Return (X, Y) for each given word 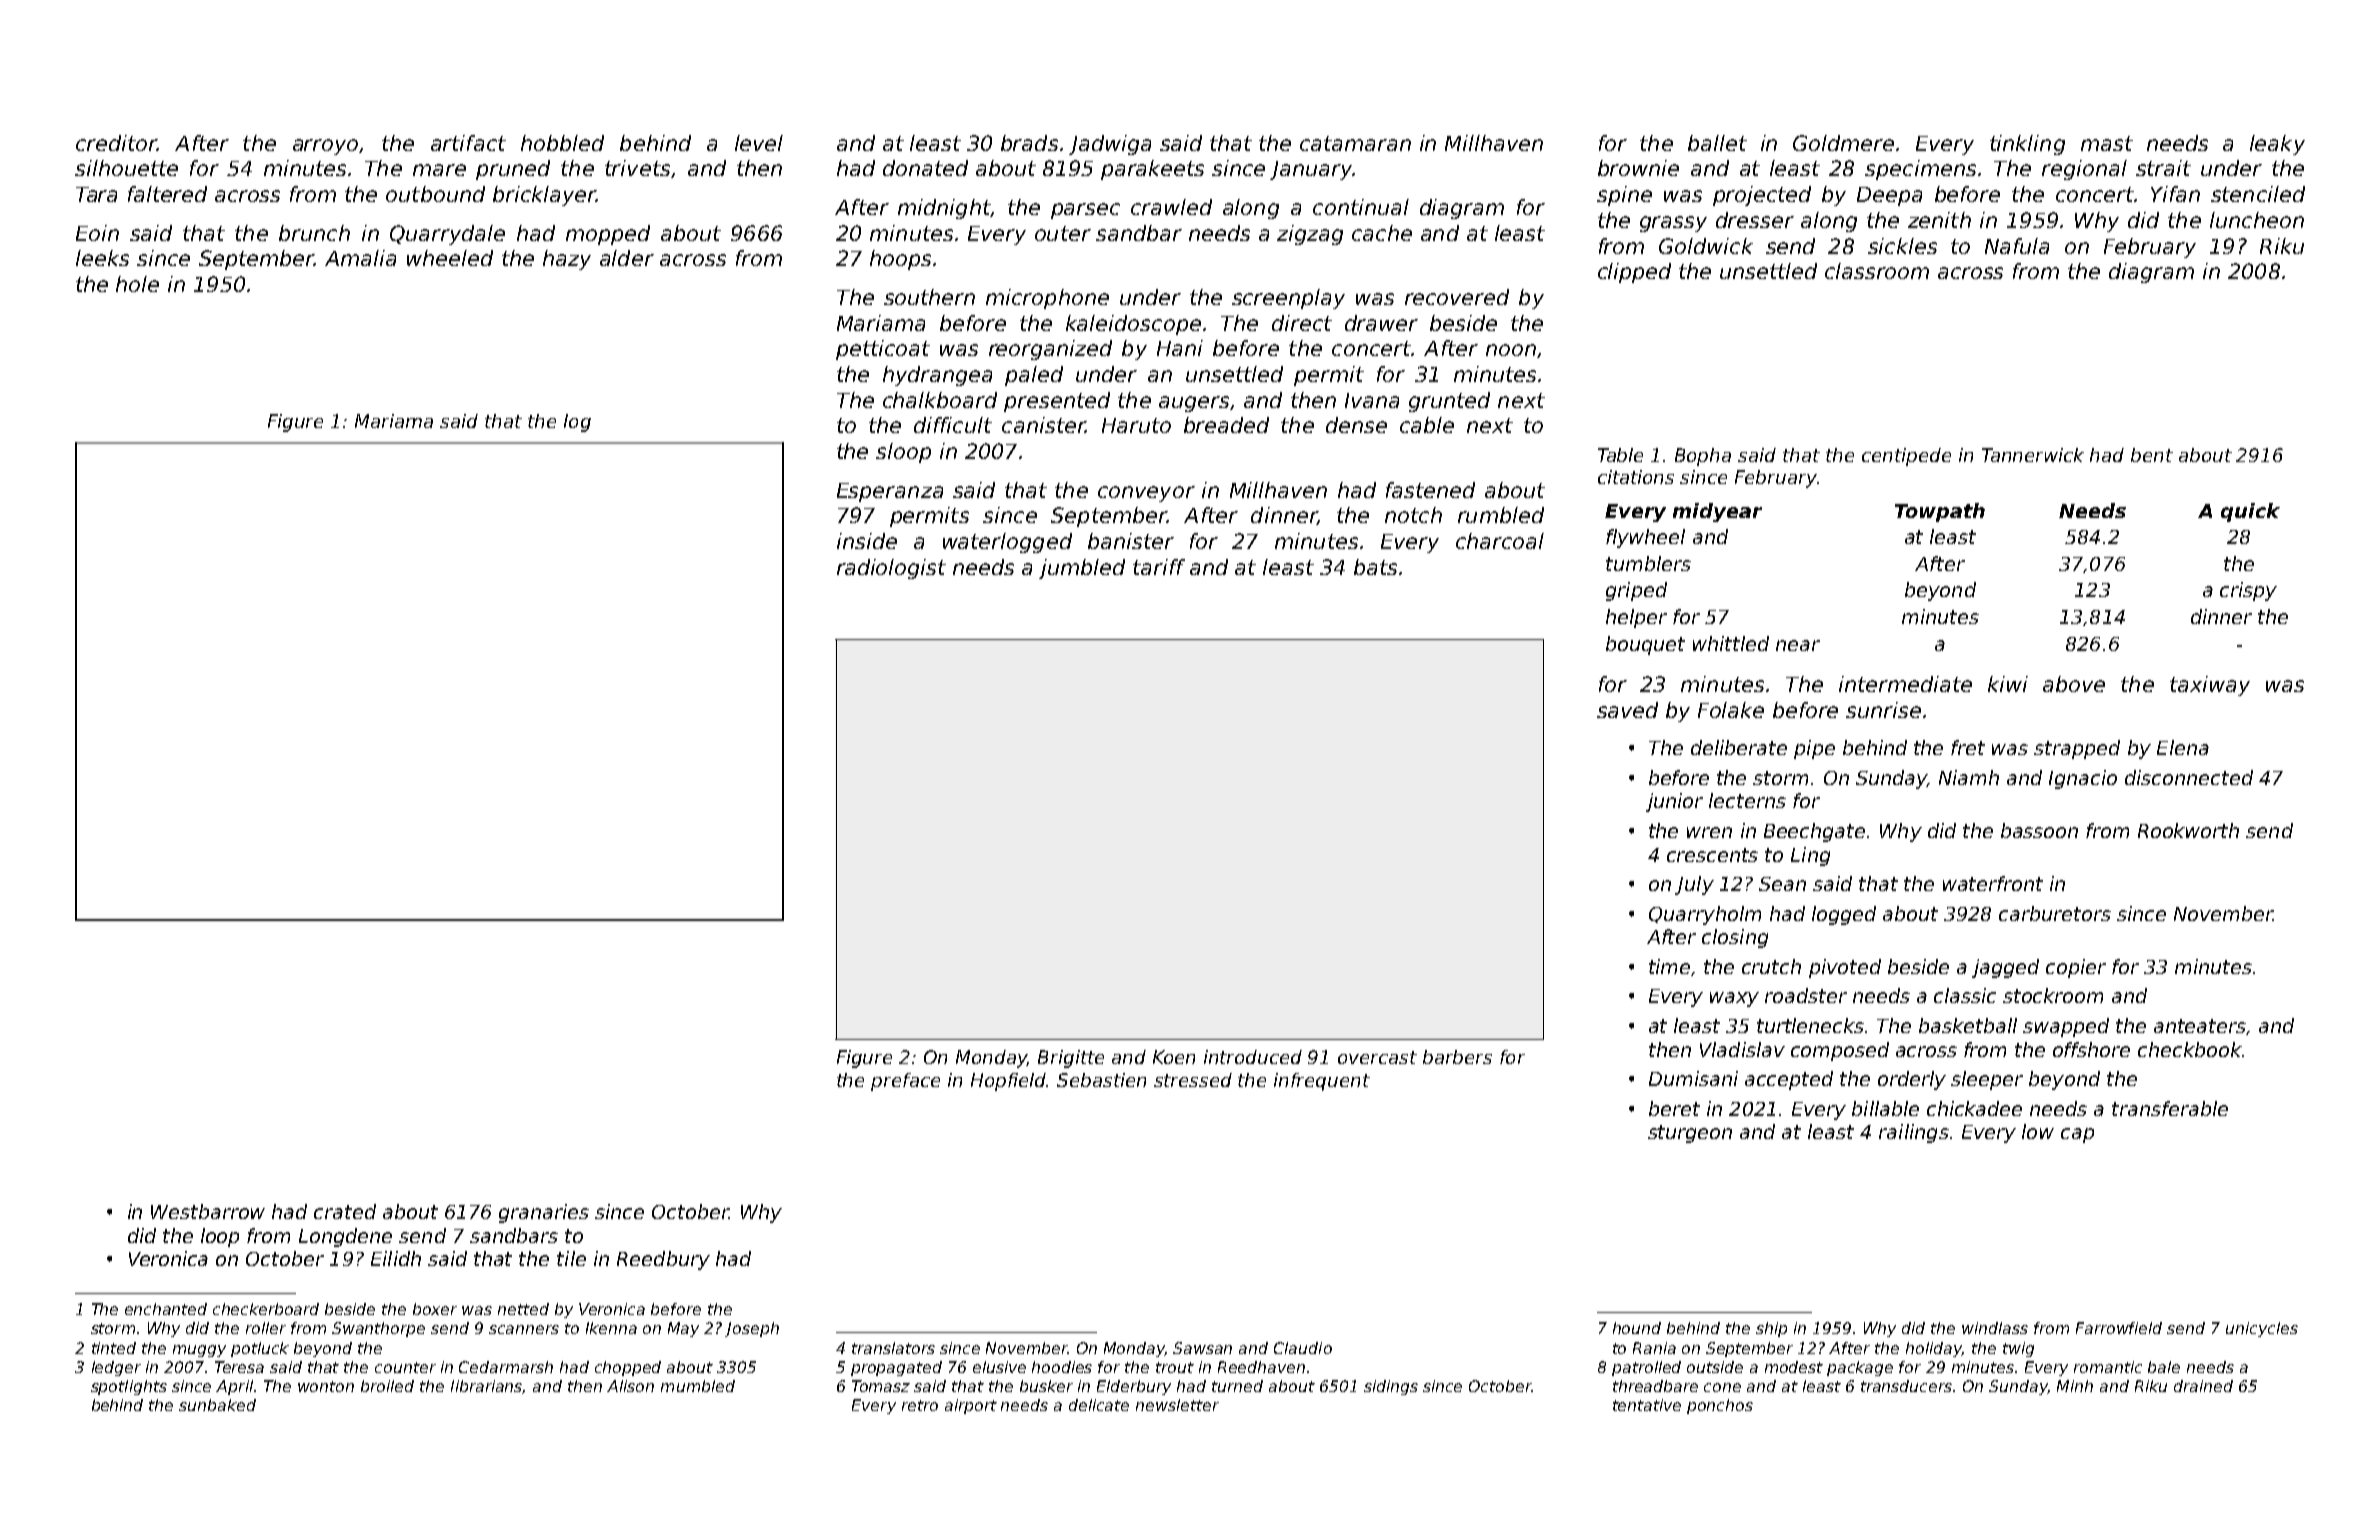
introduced (1253, 1057)
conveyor (1146, 494)
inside (867, 541)
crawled (1171, 207)
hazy (567, 260)
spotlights (129, 1387)
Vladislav (1742, 1049)
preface (905, 1082)
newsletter (1177, 1405)
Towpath (1940, 512)
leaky (2277, 145)
